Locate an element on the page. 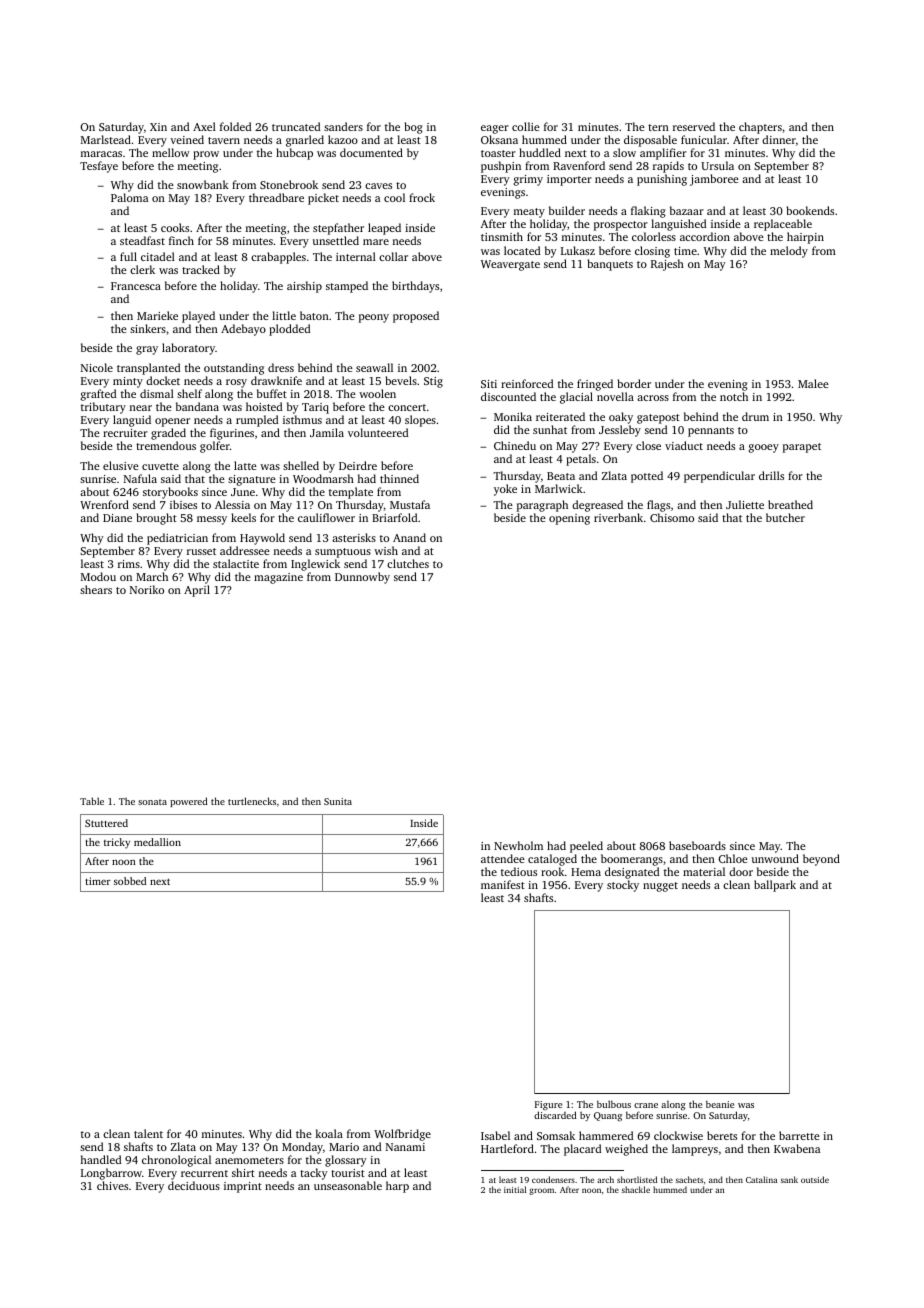 The height and width of the image is (1308, 924). bookends is located at coordinates (810, 210).
